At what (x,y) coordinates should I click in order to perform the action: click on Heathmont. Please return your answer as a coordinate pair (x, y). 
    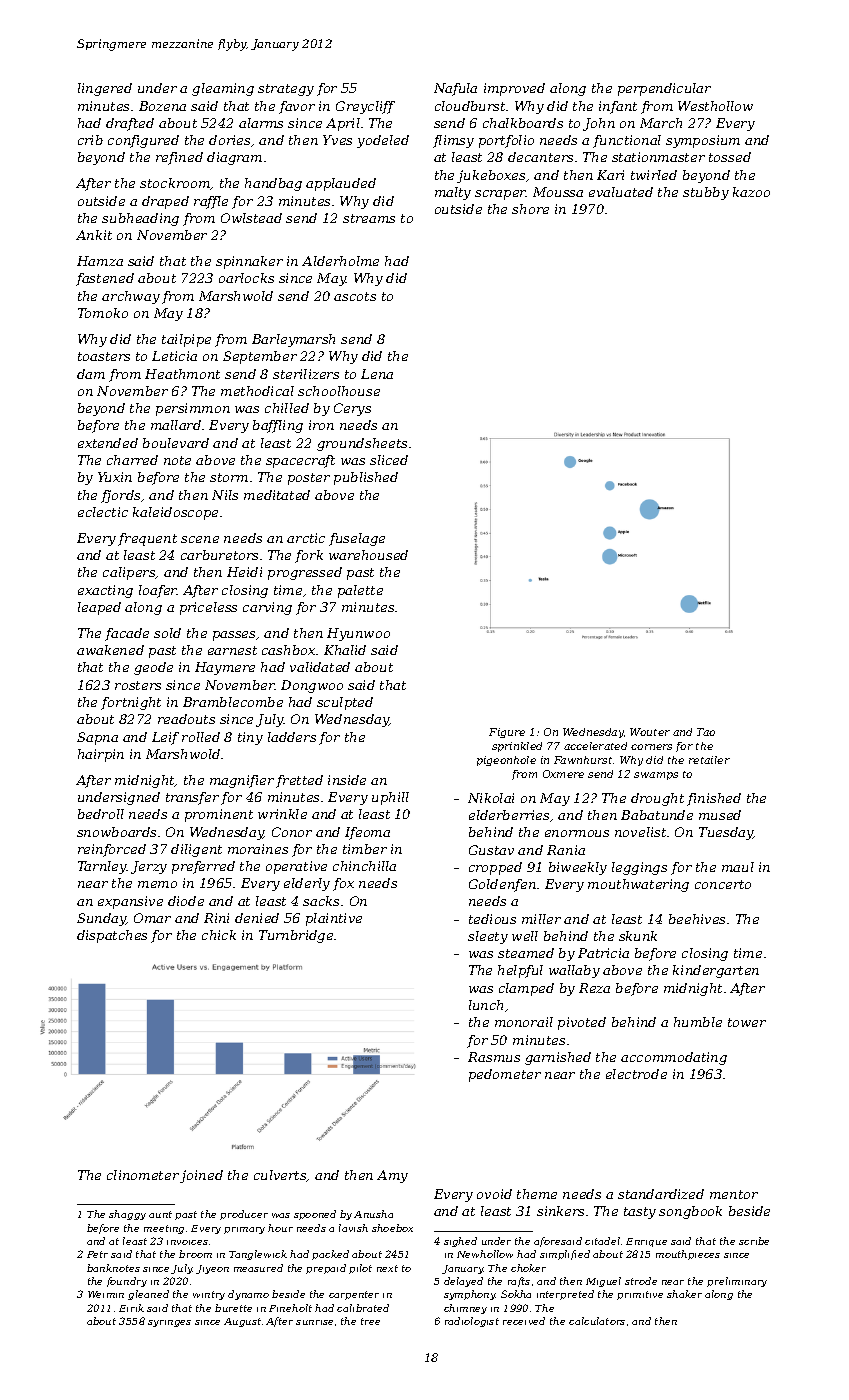
    Looking at the image, I should click on (182, 374).
